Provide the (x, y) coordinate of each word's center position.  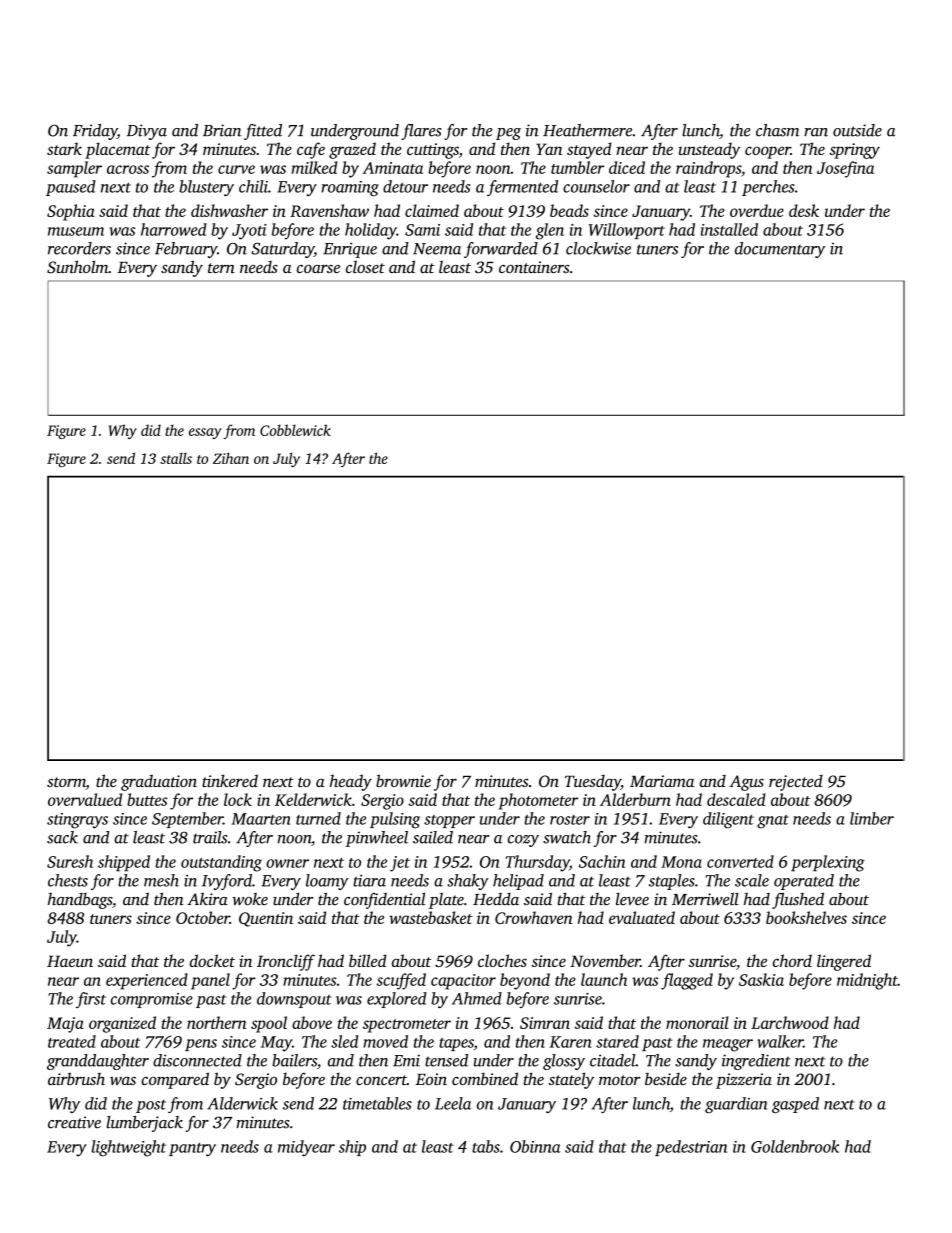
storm (66, 783)
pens (201, 1045)
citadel (613, 1060)
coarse (318, 269)
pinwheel (377, 839)
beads (569, 210)
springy (854, 151)
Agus (746, 783)
